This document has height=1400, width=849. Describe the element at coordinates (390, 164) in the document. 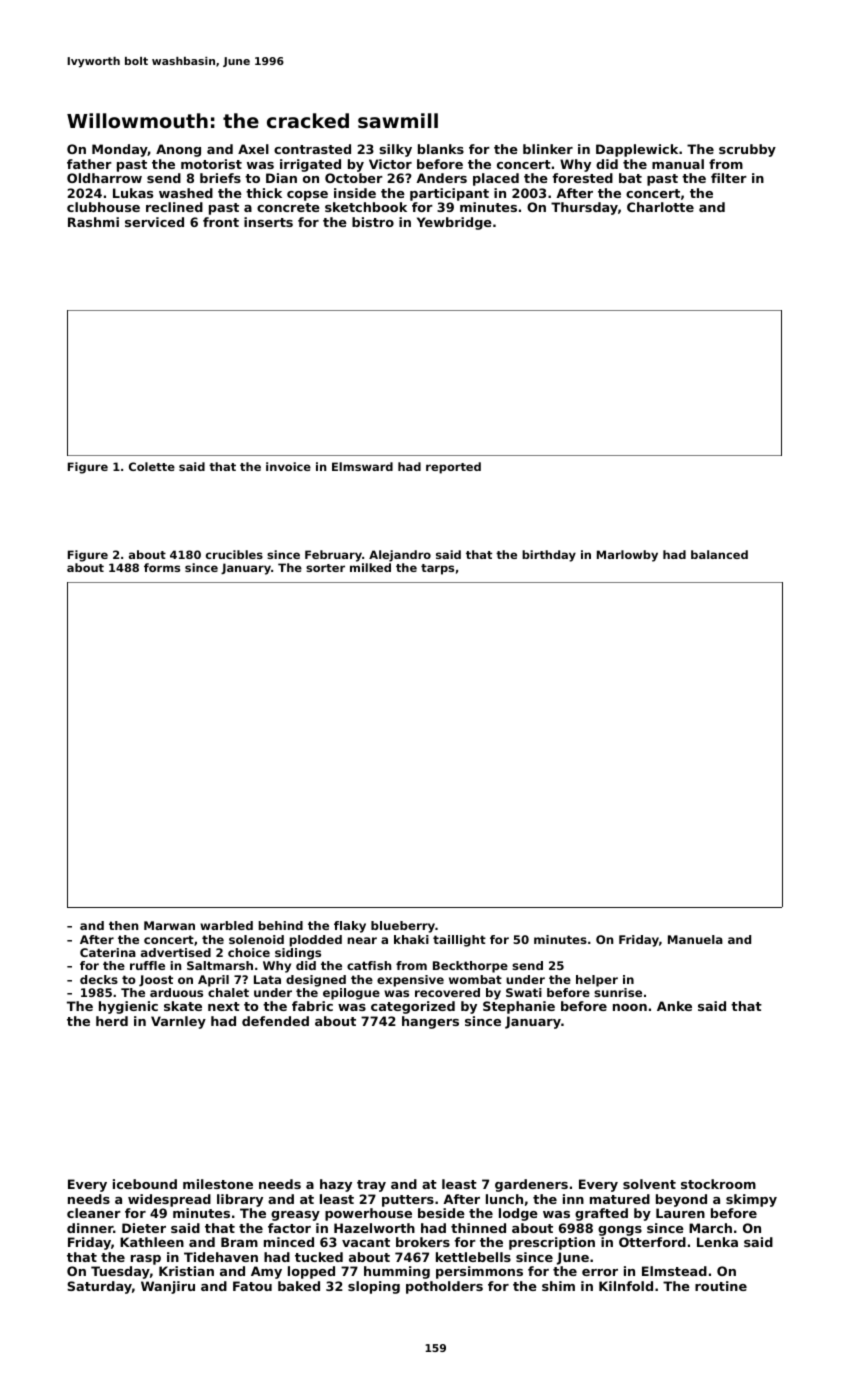

I see `Victor` at that location.
